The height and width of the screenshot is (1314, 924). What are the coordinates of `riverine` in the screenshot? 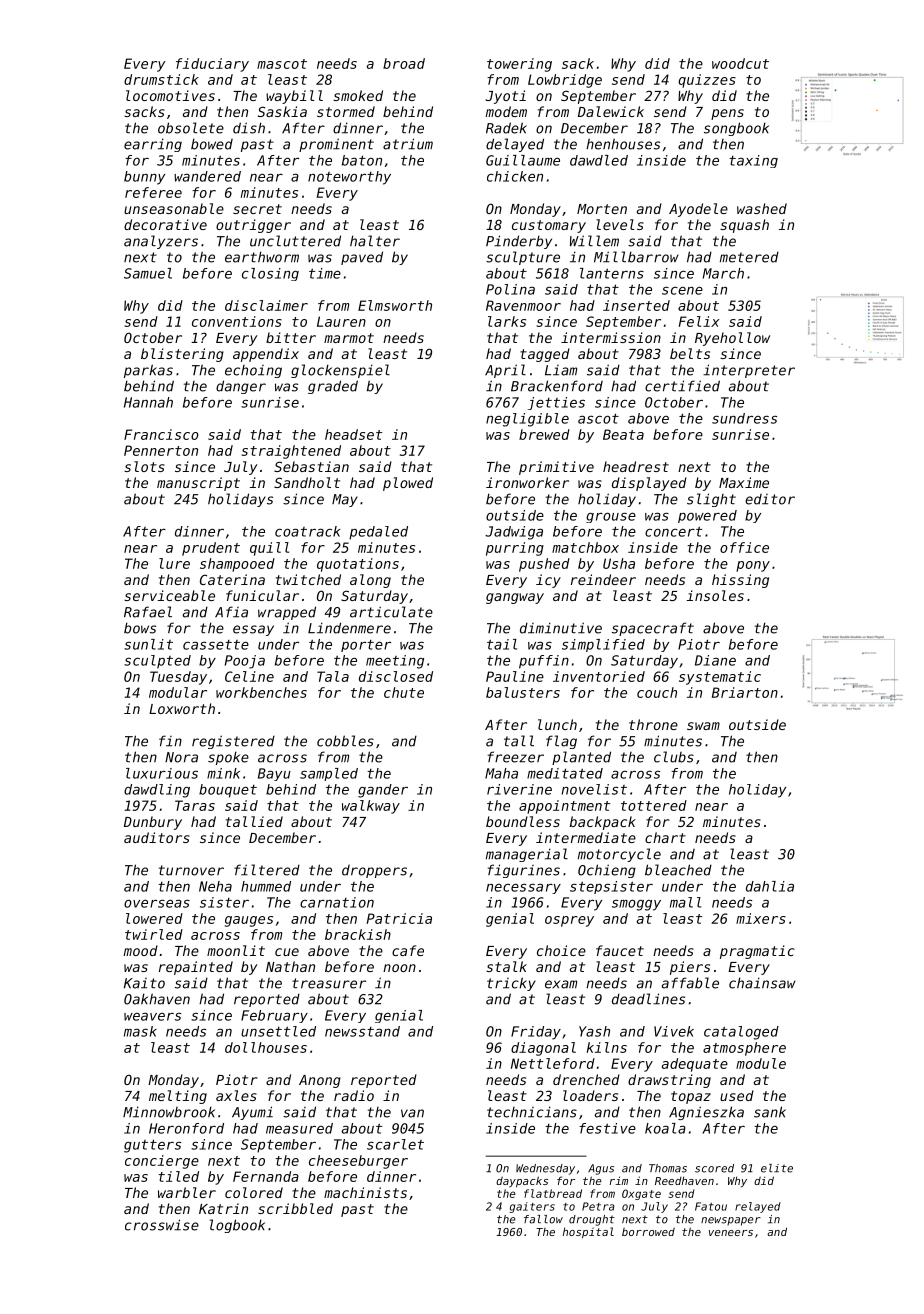 It's located at (519, 789).
